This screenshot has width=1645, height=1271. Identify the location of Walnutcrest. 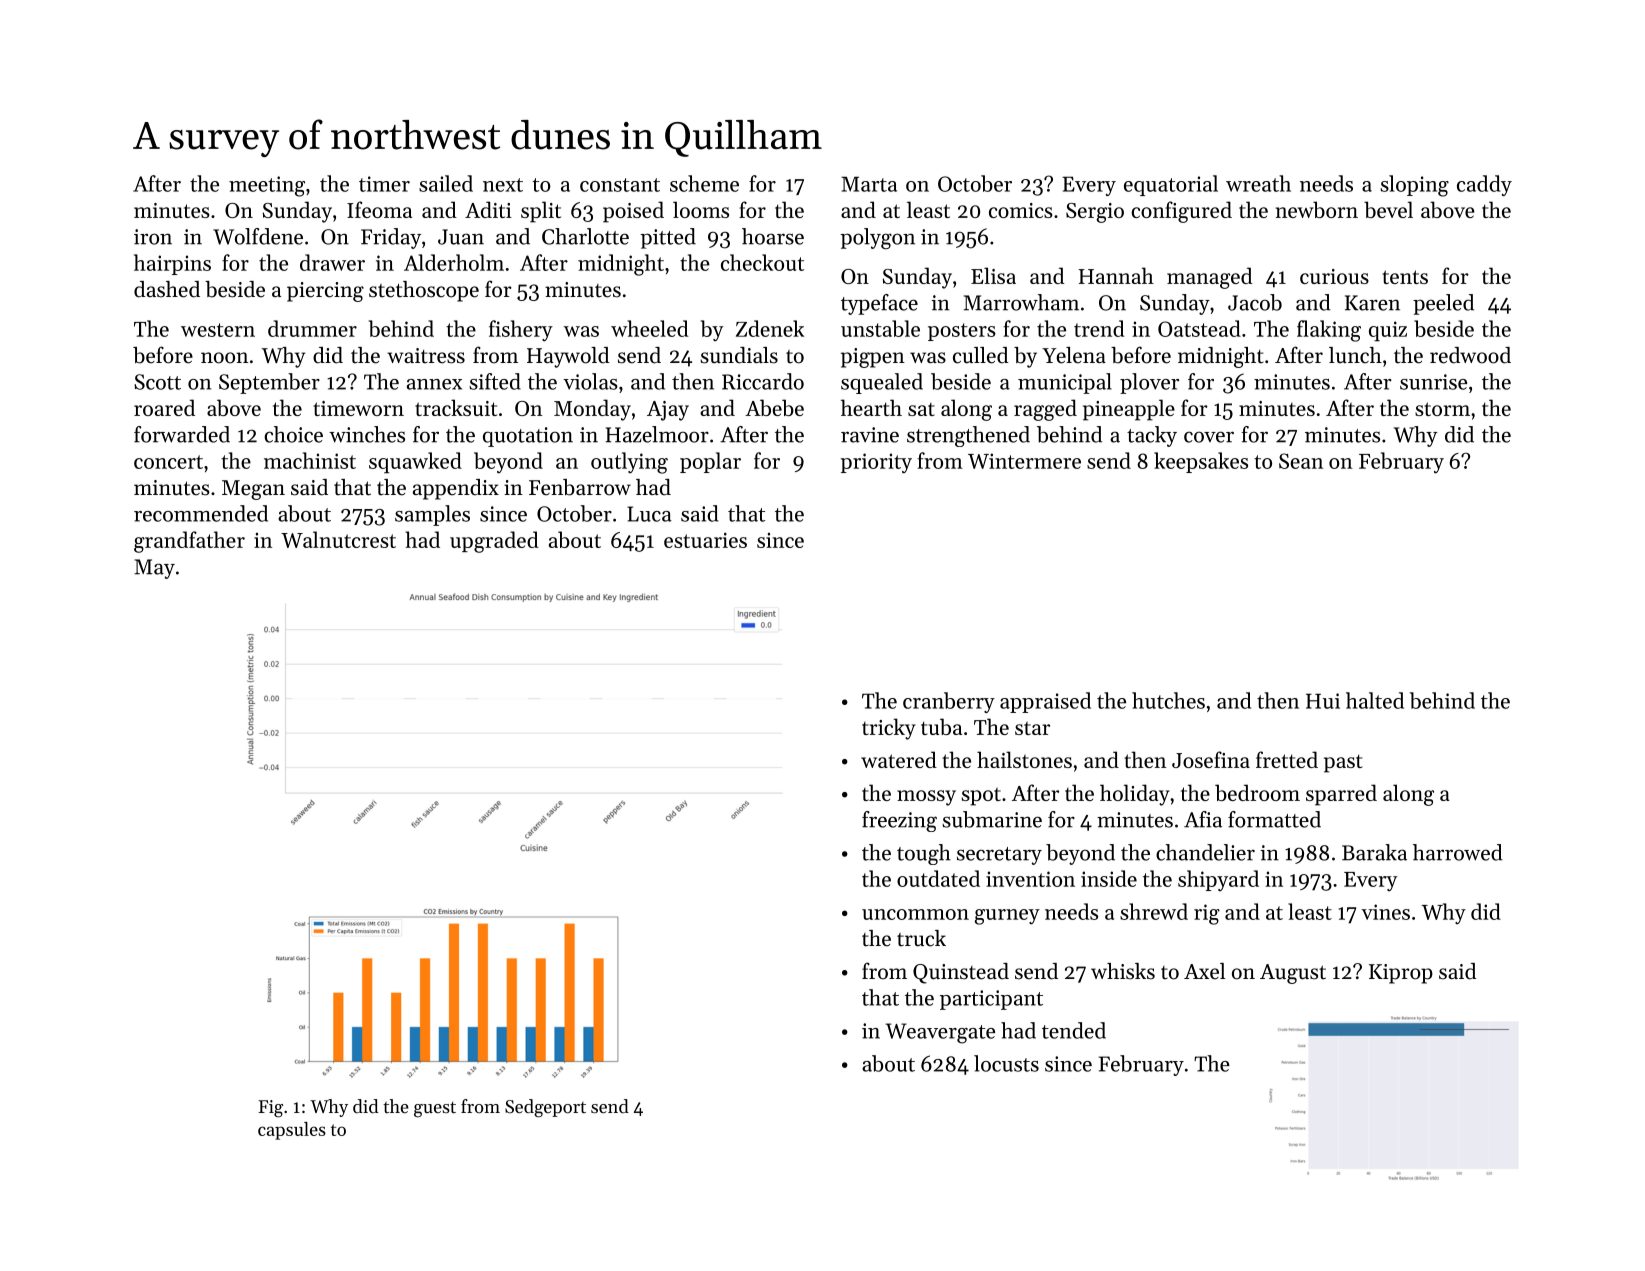
(338, 539).
